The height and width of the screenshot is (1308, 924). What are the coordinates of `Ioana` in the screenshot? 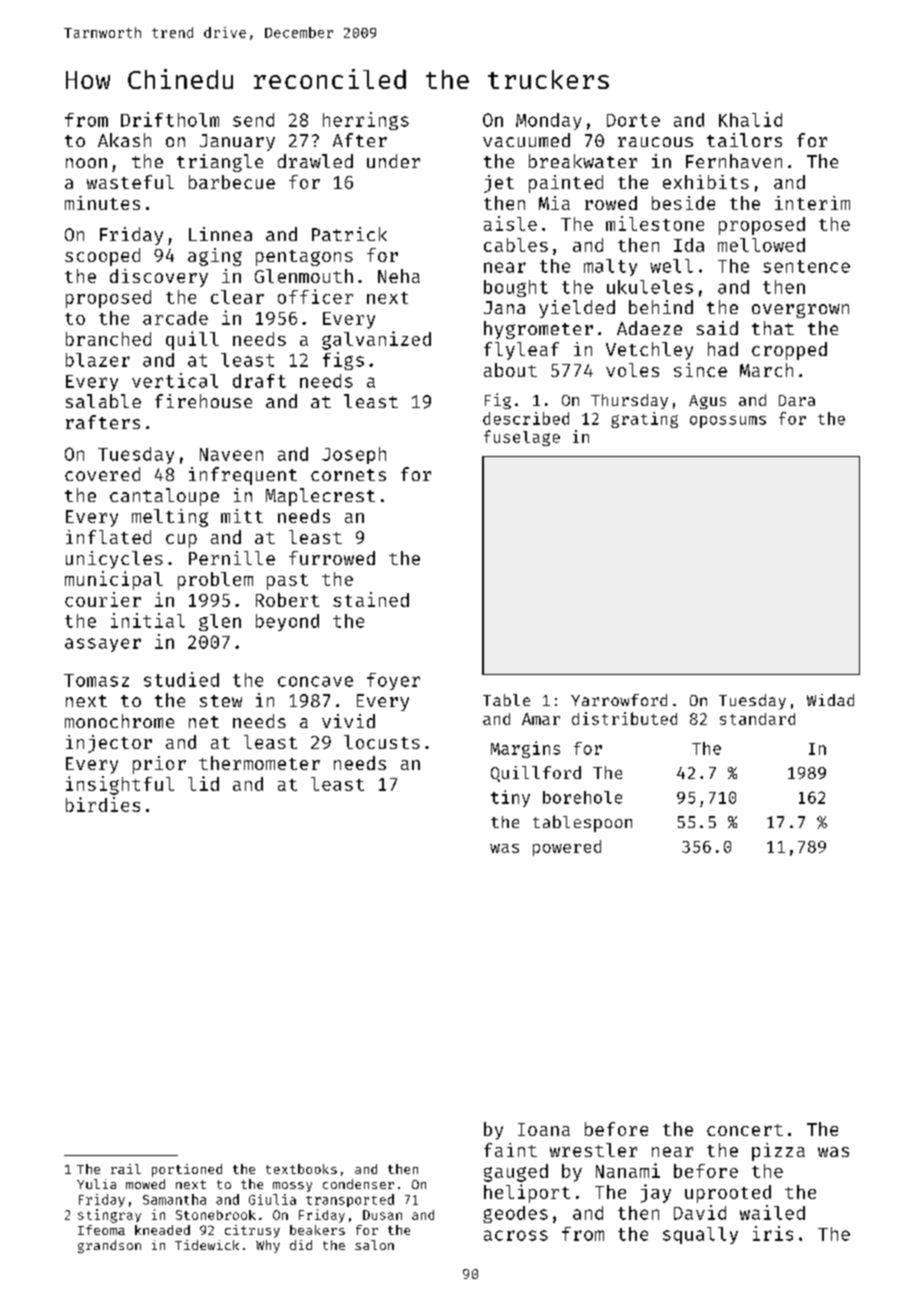 It's located at (544, 1129).
